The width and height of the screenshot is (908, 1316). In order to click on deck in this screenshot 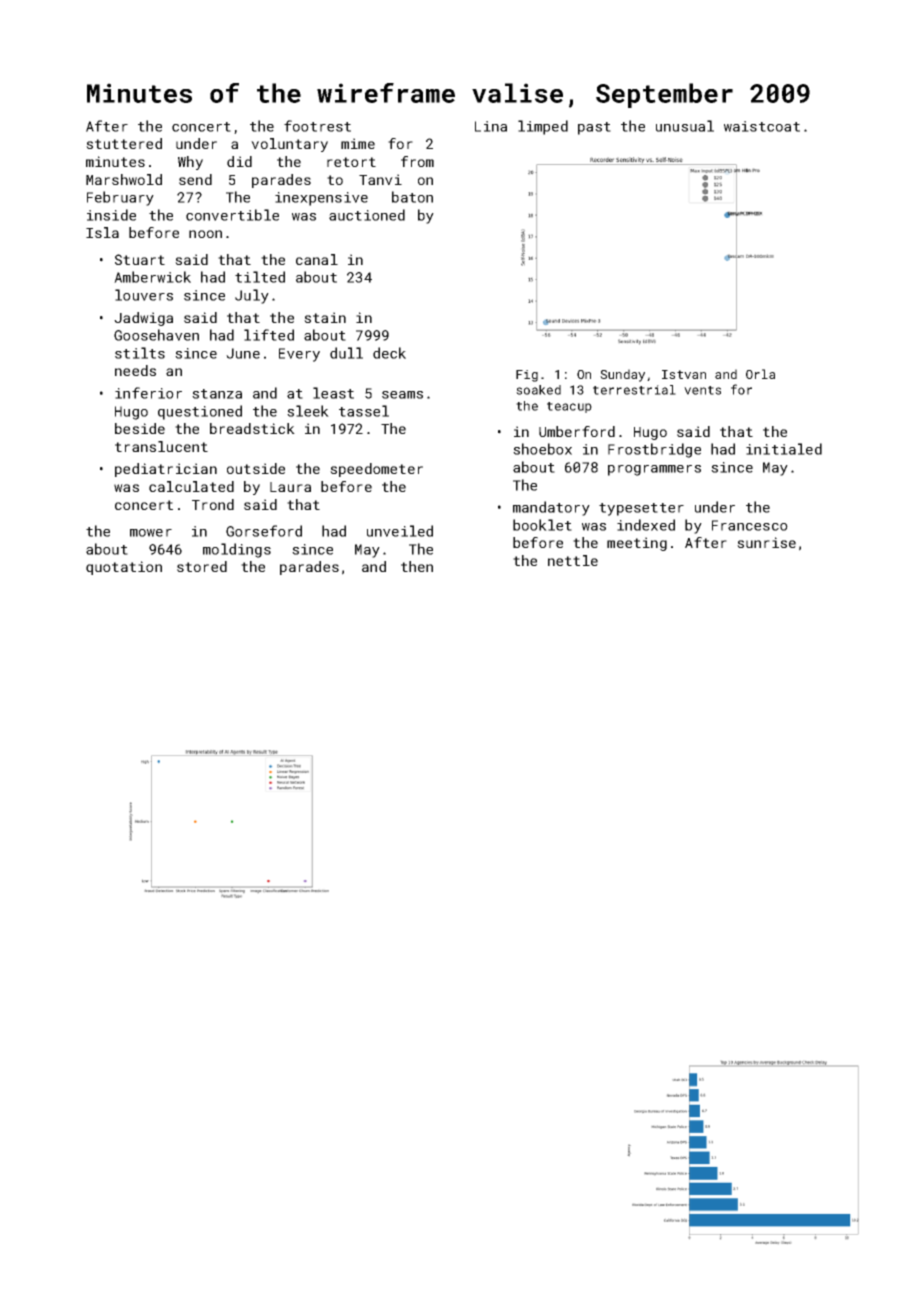, I will do `click(389, 353)`.
